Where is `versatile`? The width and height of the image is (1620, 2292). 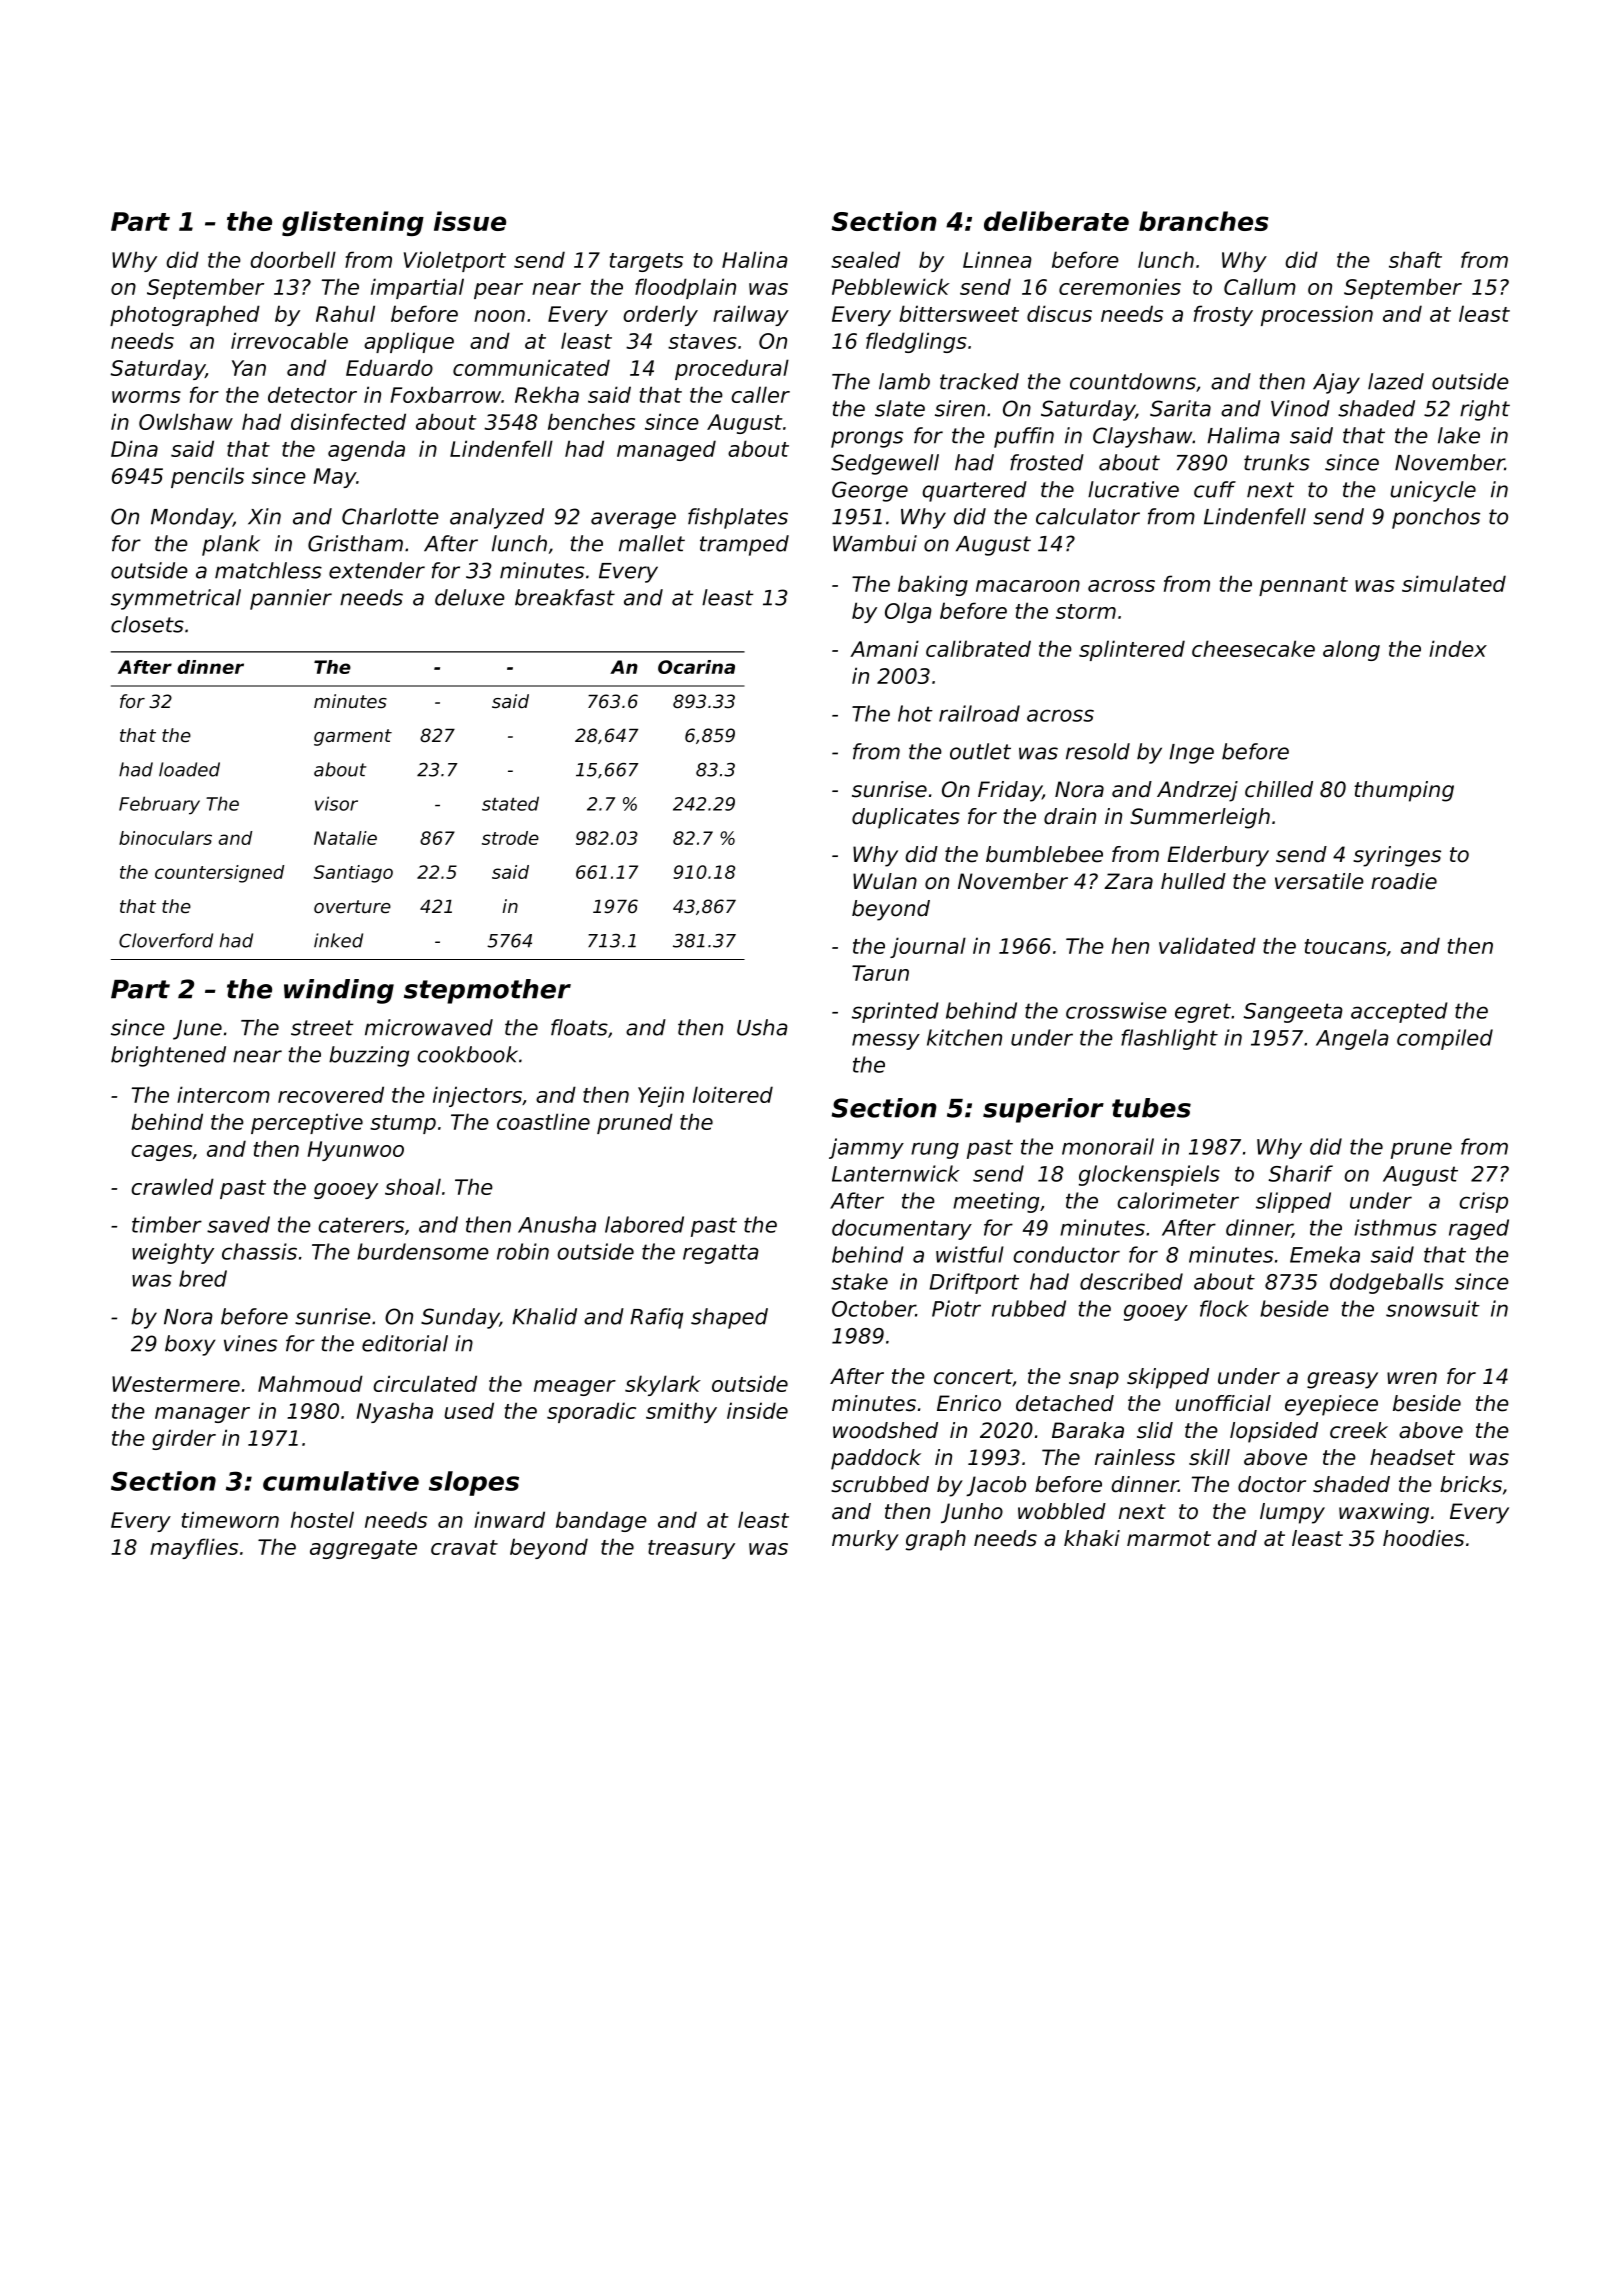
versatile is located at coordinates (1319, 881).
